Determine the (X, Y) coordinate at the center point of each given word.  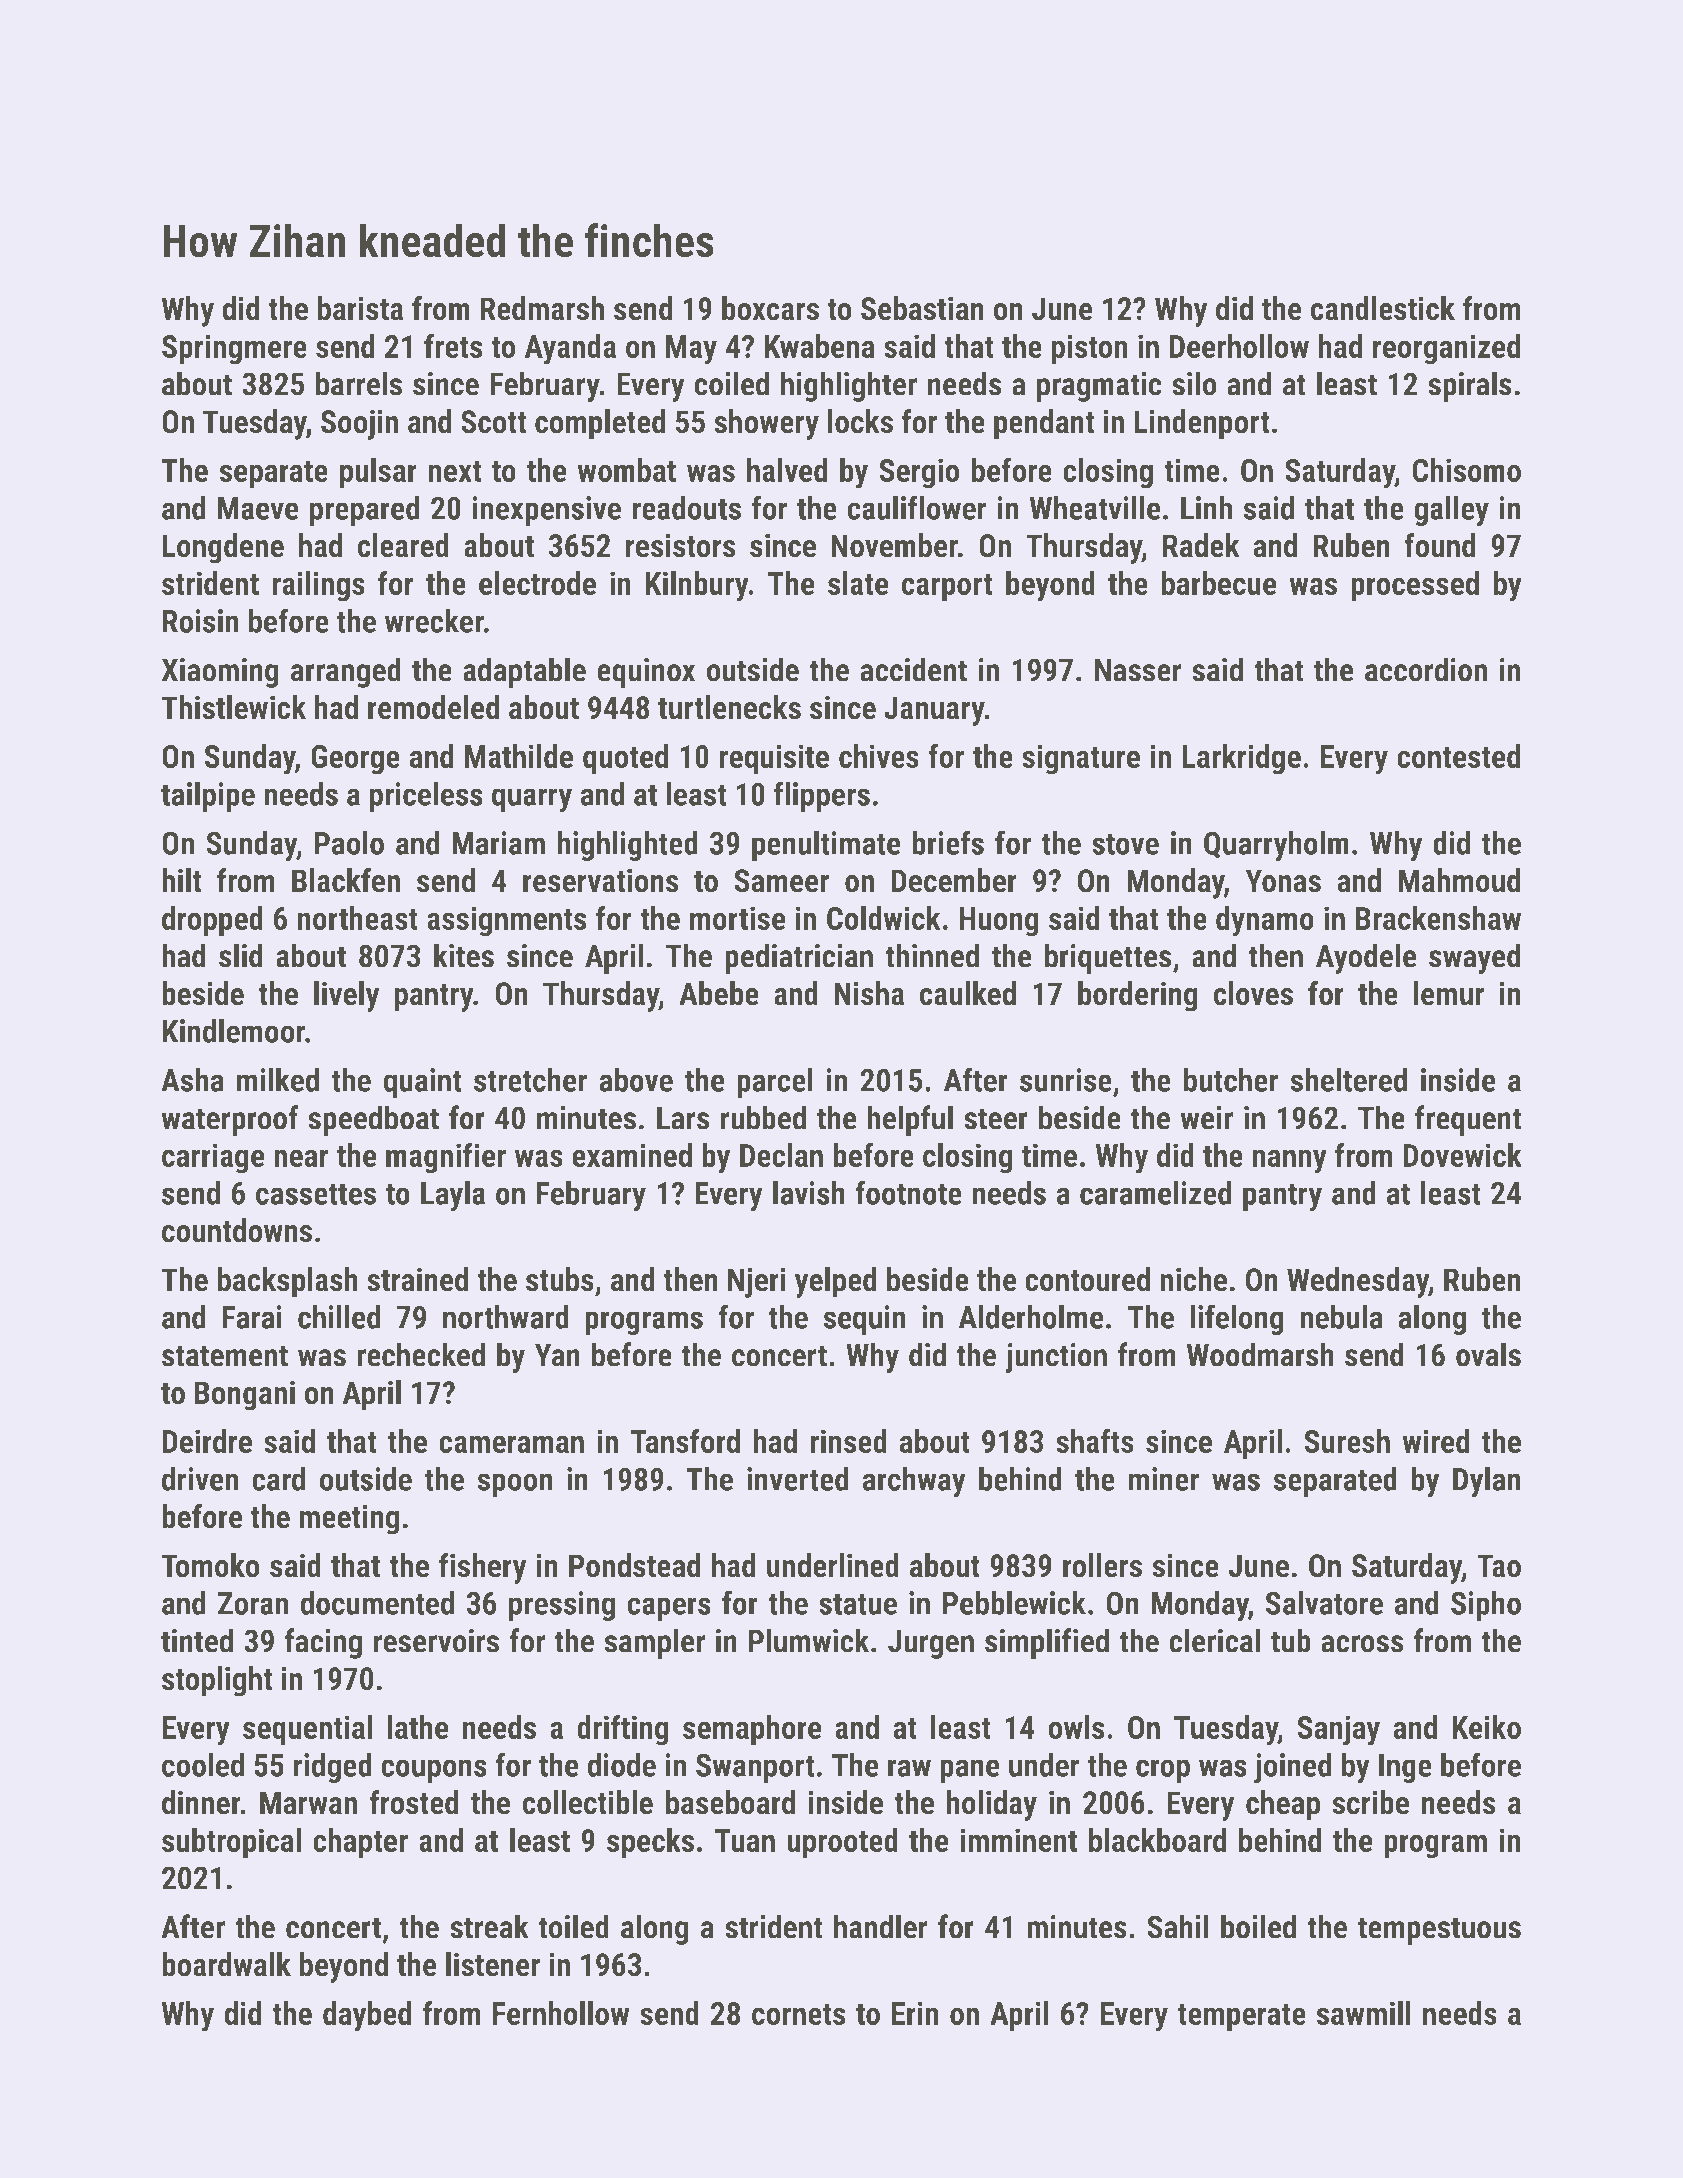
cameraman (511, 1444)
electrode (537, 583)
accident (914, 669)
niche (1193, 1279)
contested (1458, 756)
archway (914, 1482)
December (954, 880)
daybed (367, 2016)
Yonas (1283, 880)
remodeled (433, 707)
